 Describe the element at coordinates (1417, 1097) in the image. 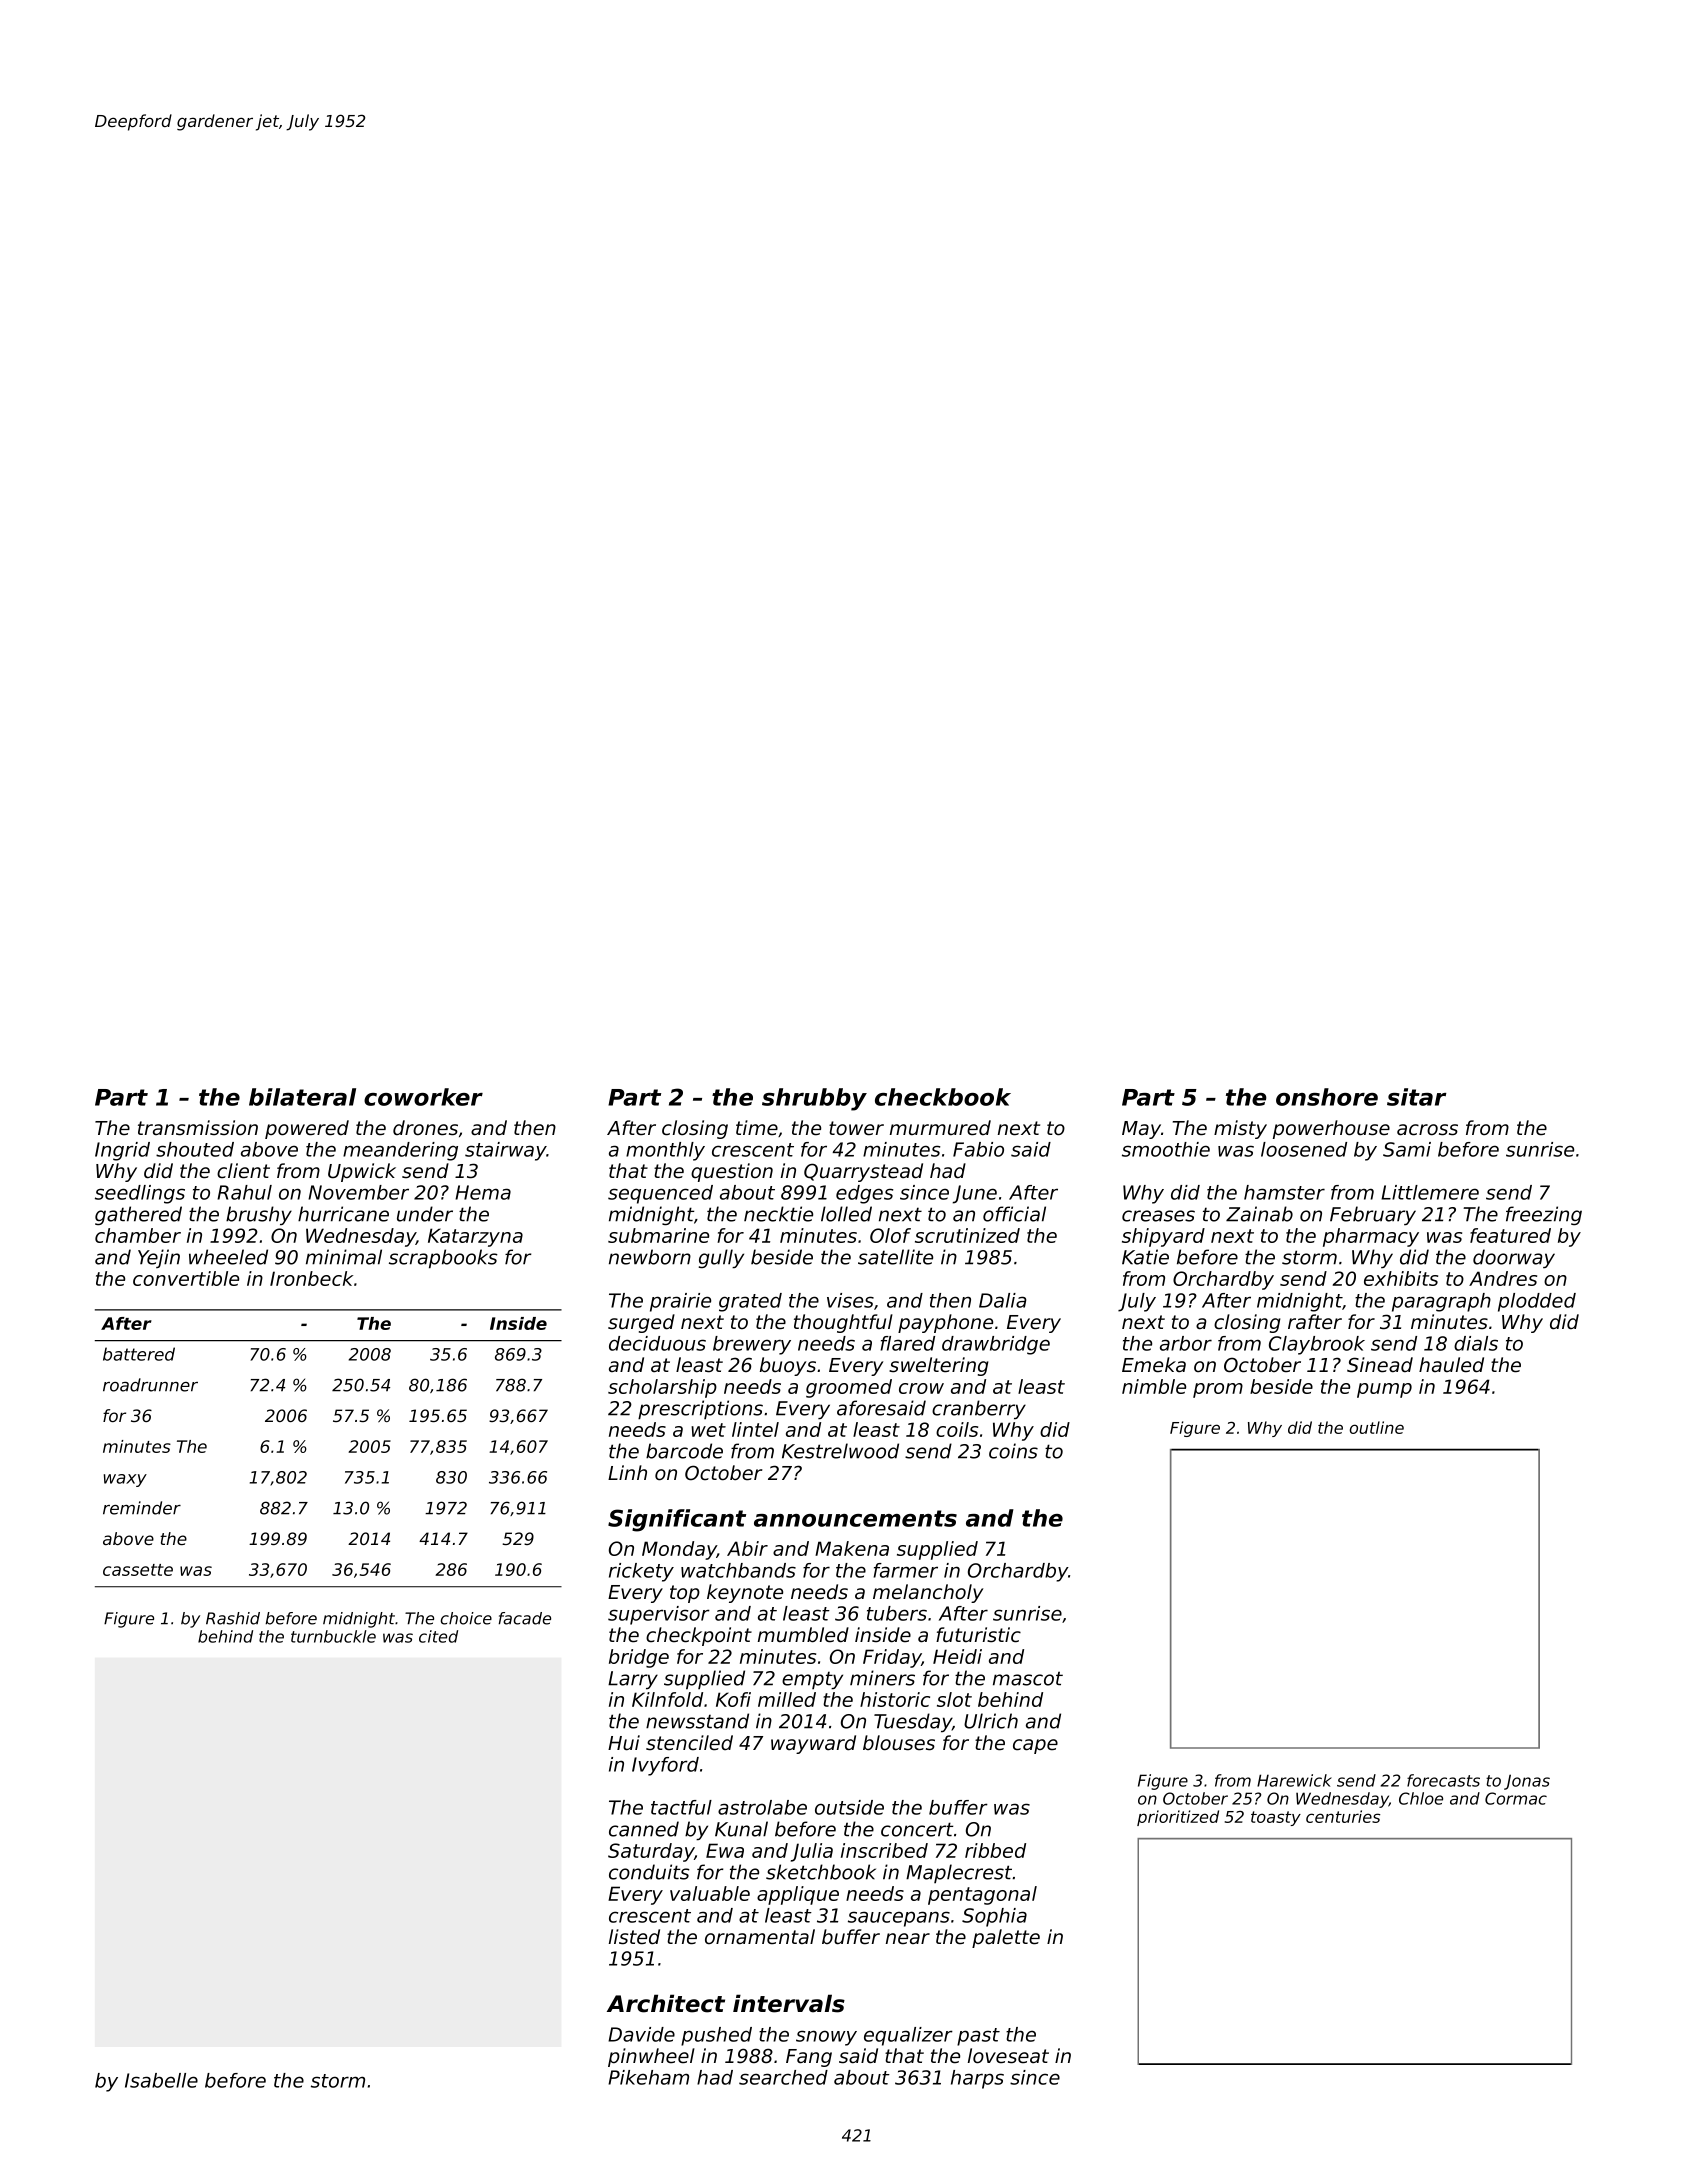

I see `sitar` at that location.
